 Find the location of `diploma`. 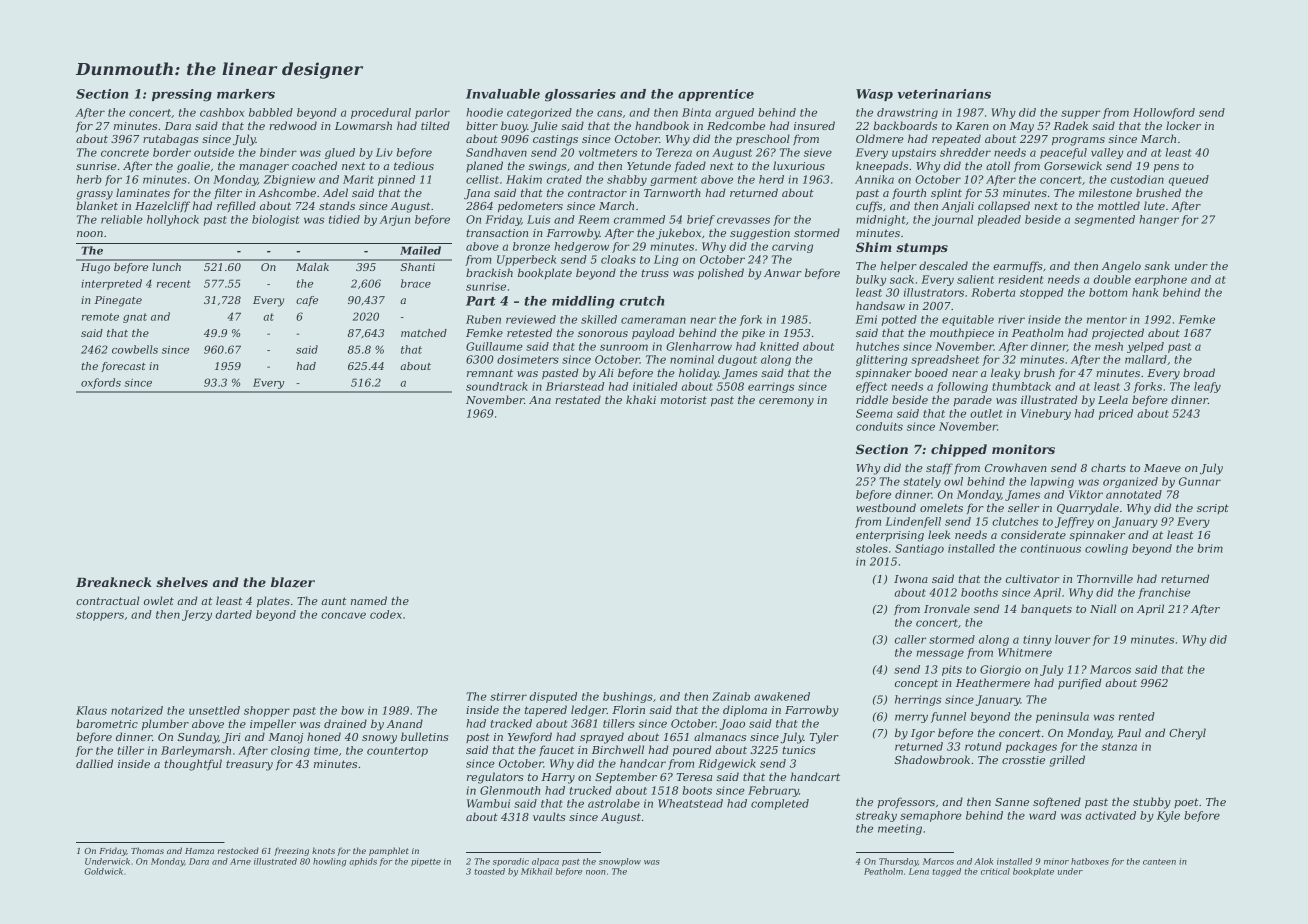

diploma is located at coordinates (745, 711).
